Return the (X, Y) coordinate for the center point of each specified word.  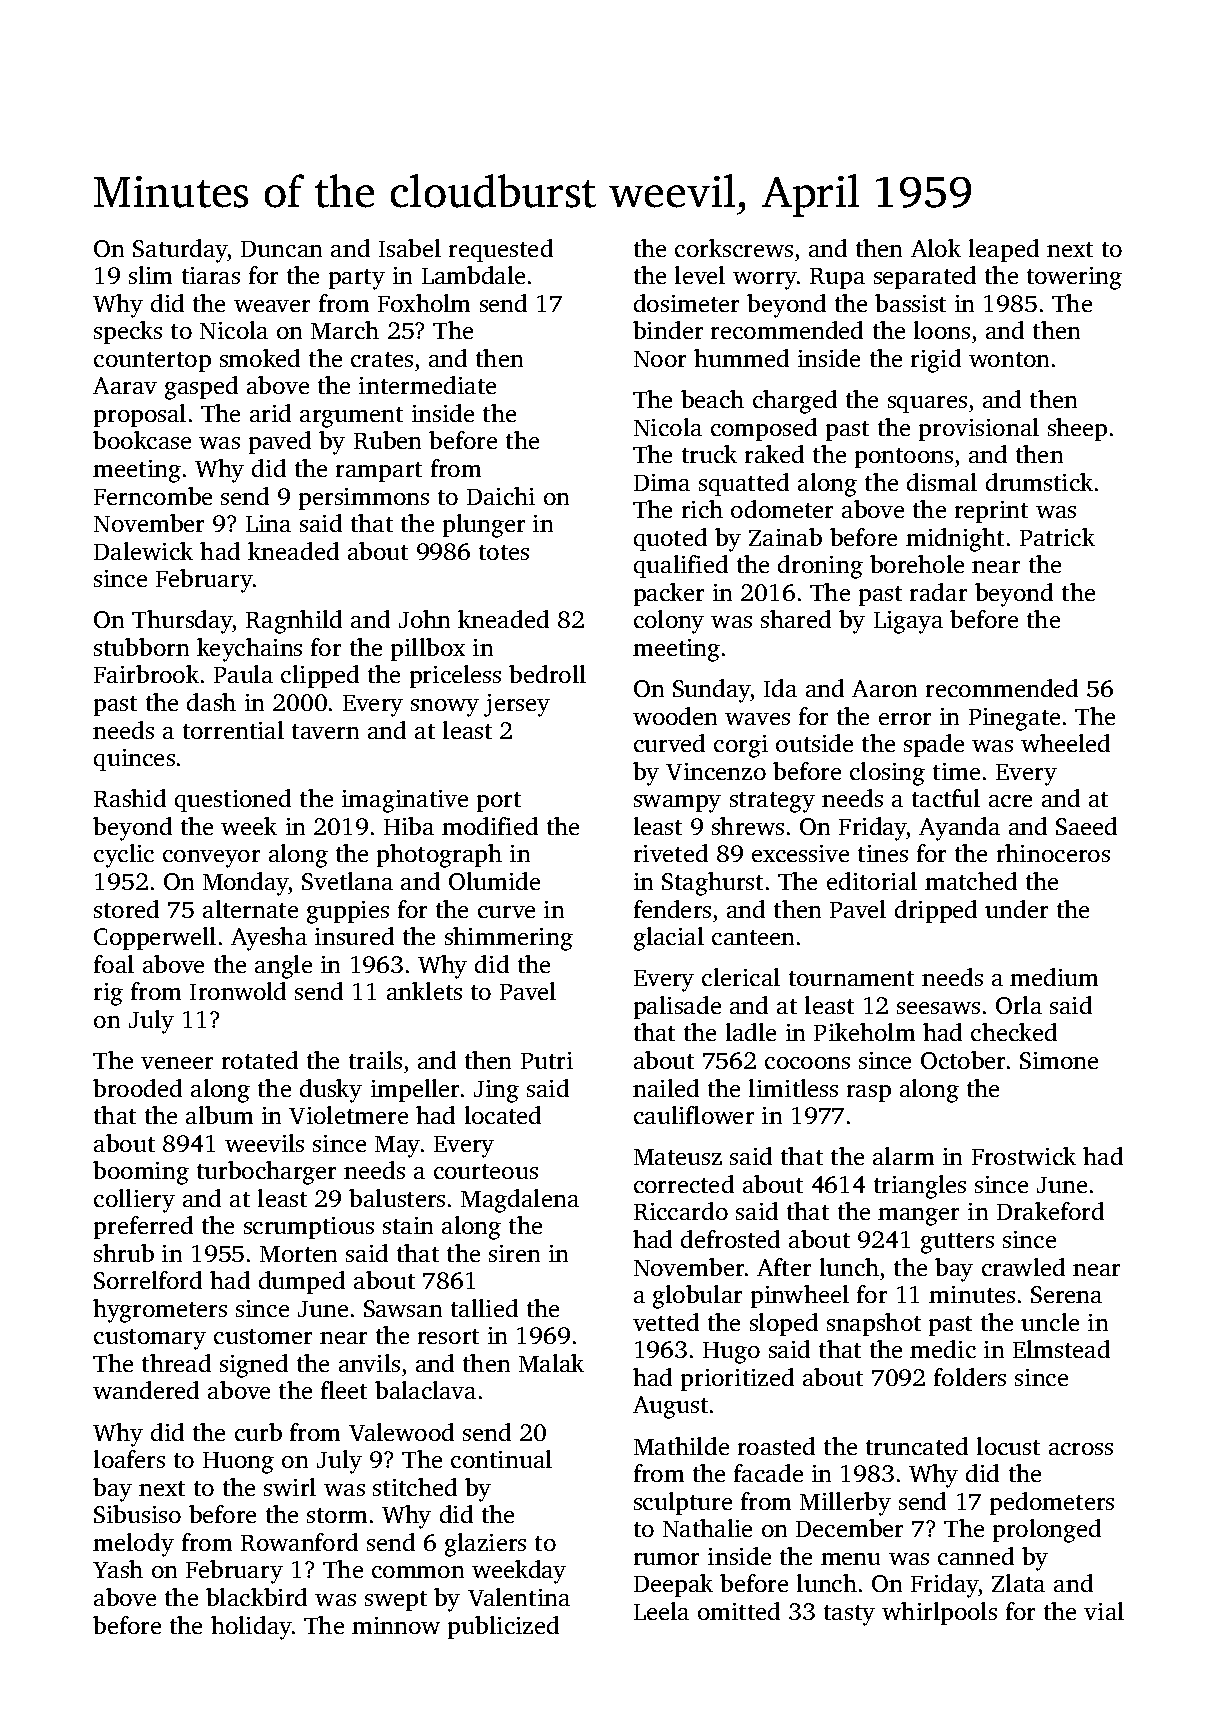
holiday (251, 1628)
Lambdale (473, 275)
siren (514, 1253)
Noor (660, 359)
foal (114, 964)
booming (141, 1173)
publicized (503, 1627)
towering (1074, 278)
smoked (260, 358)
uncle (1050, 1322)
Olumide (494, 881)
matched (971, 881)
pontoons (904, 458)
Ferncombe (153, 496)
